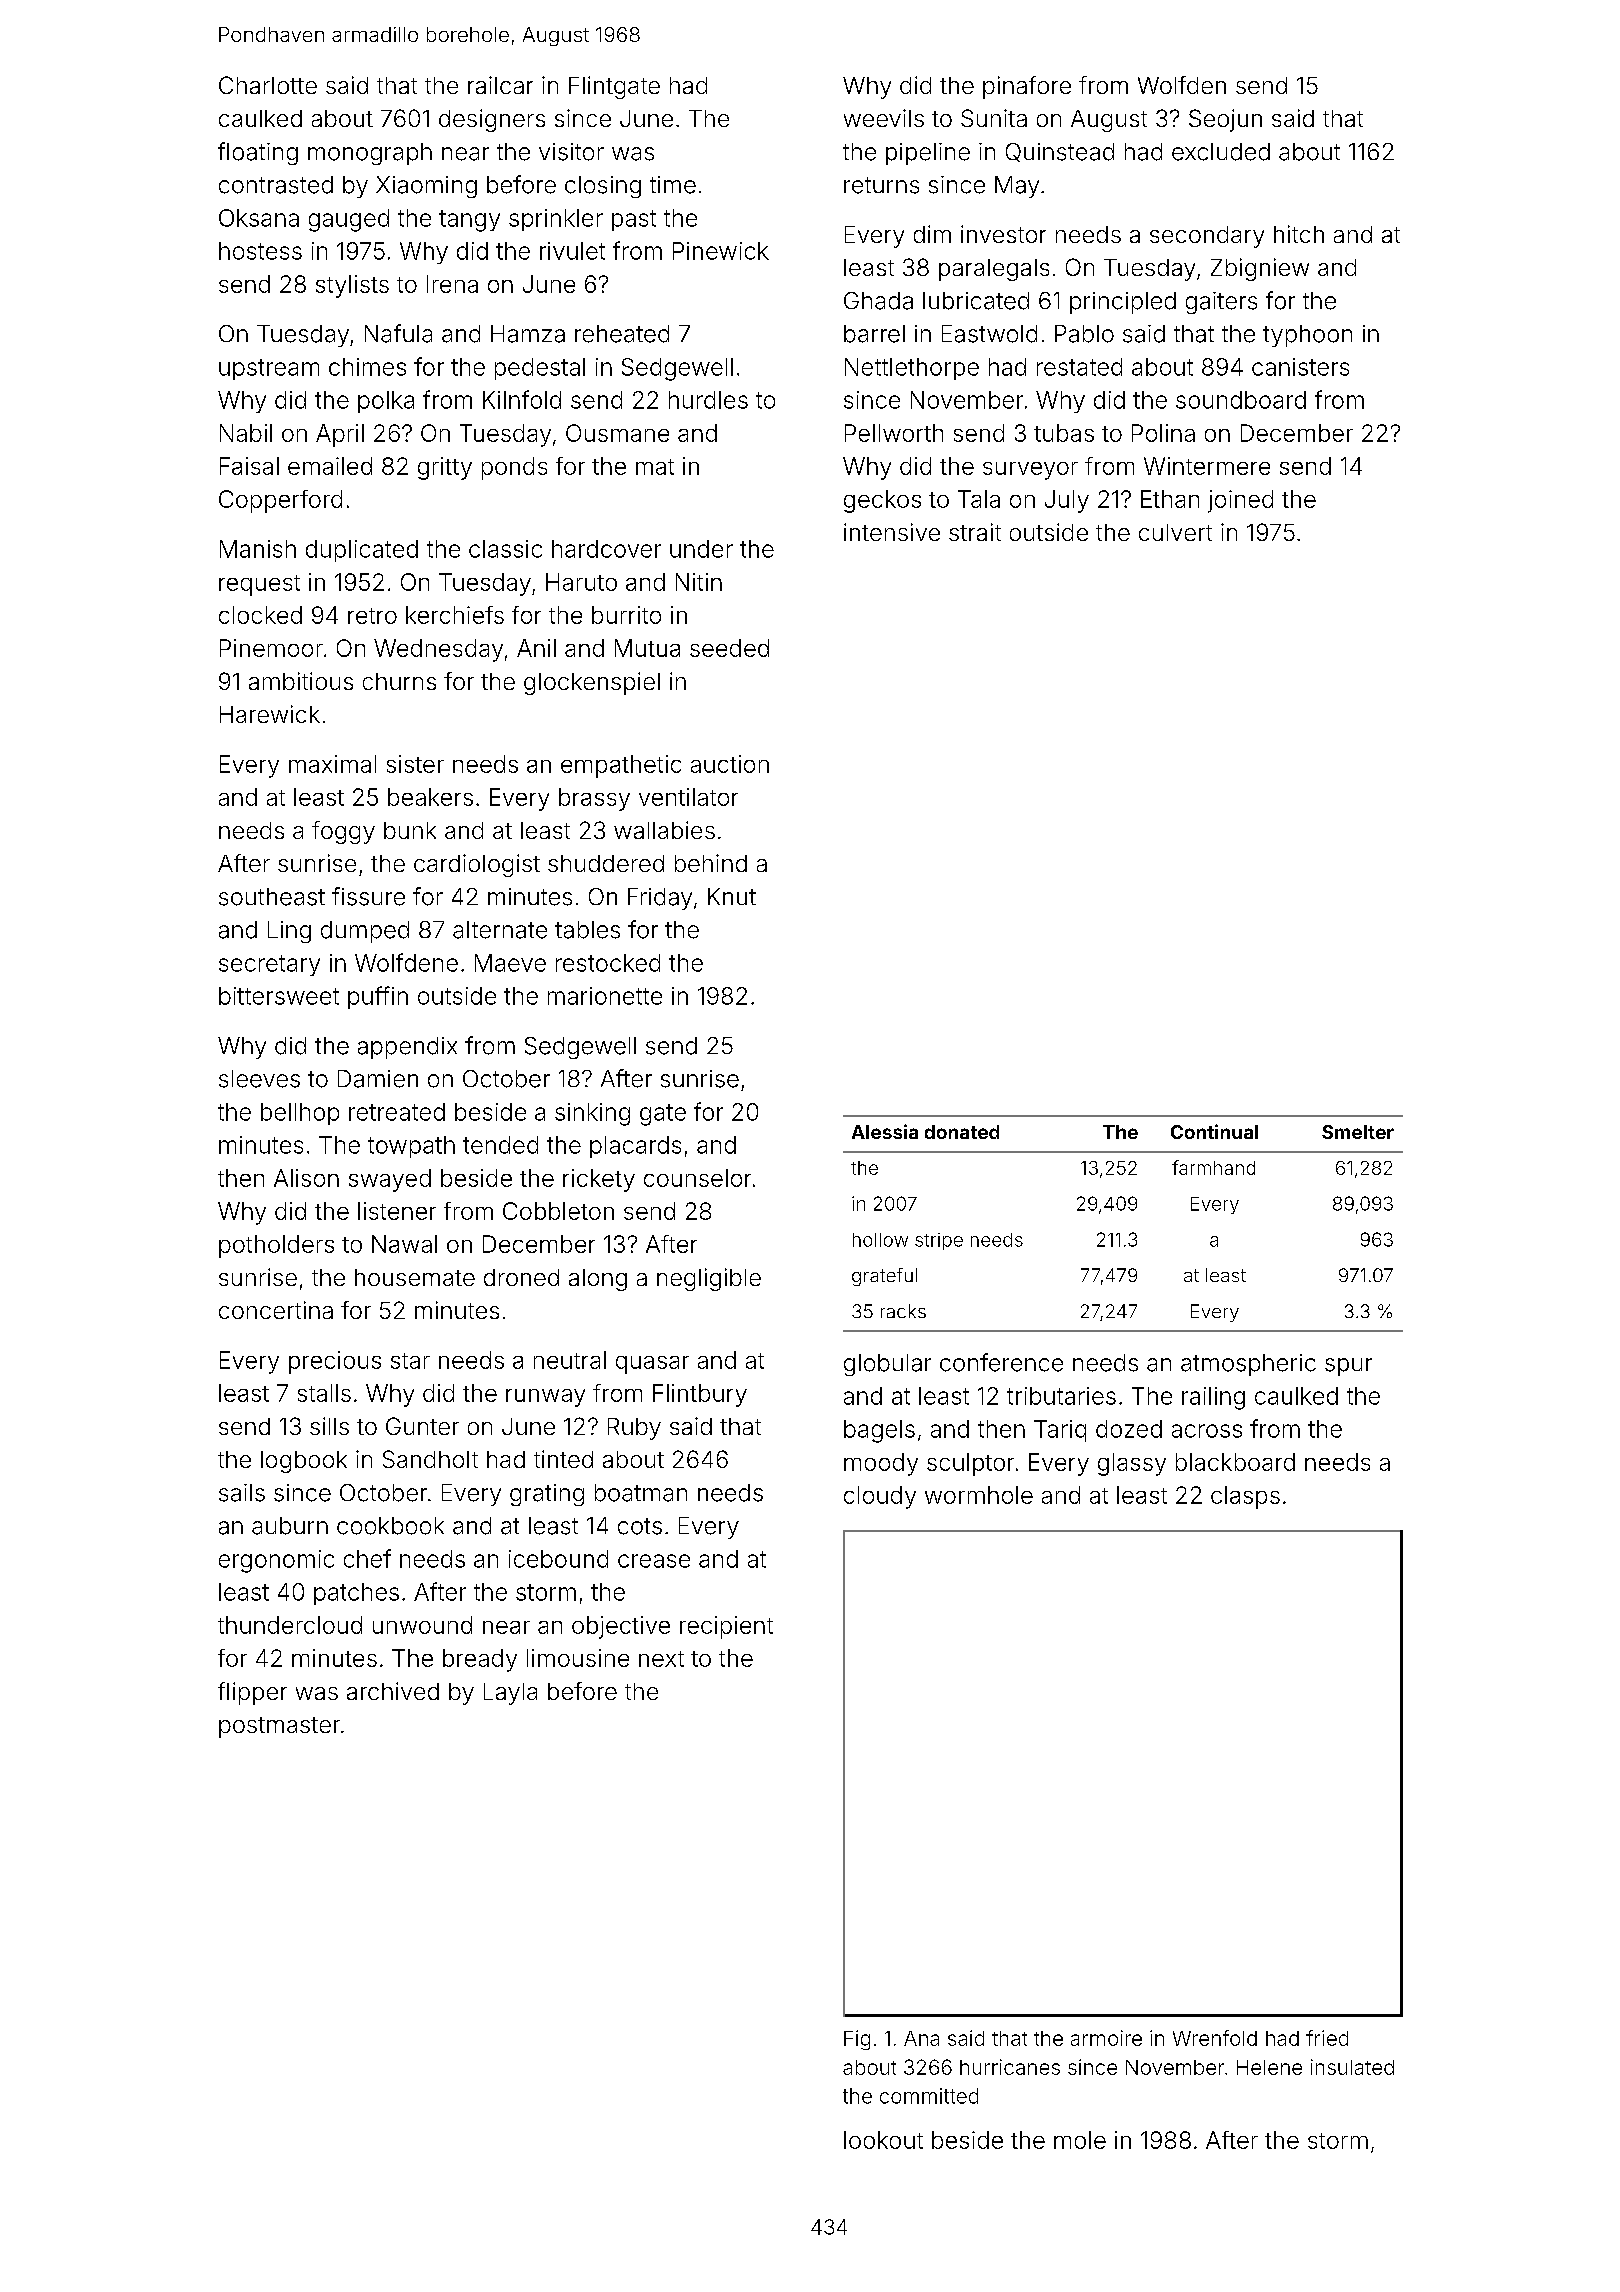  What do you see at coordinates (378, 997) in the screenshot?
I see `puffin` at bounding box center [378, 997].
